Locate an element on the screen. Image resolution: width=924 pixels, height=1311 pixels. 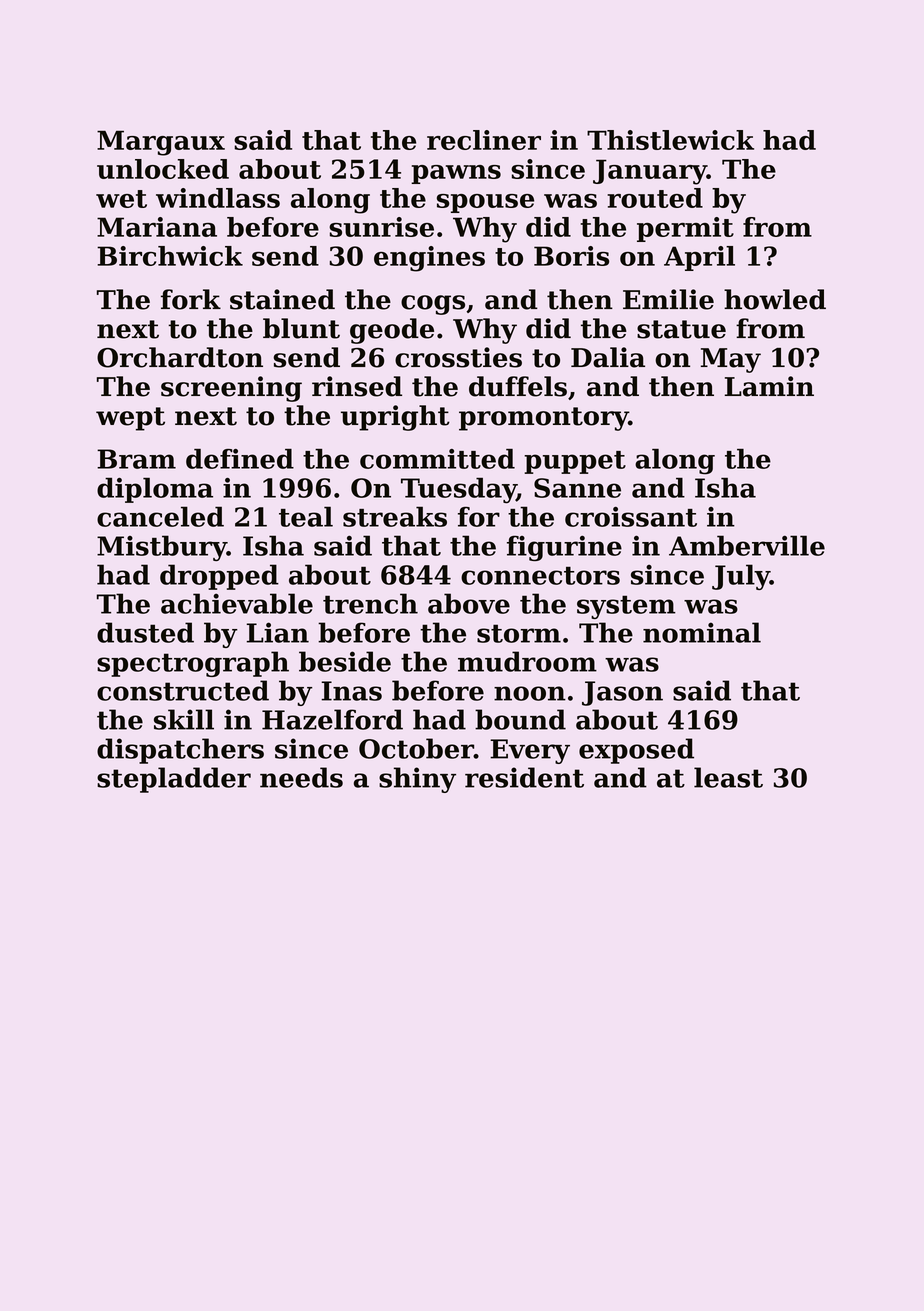
recliner is located at coordinates (484, 140).
